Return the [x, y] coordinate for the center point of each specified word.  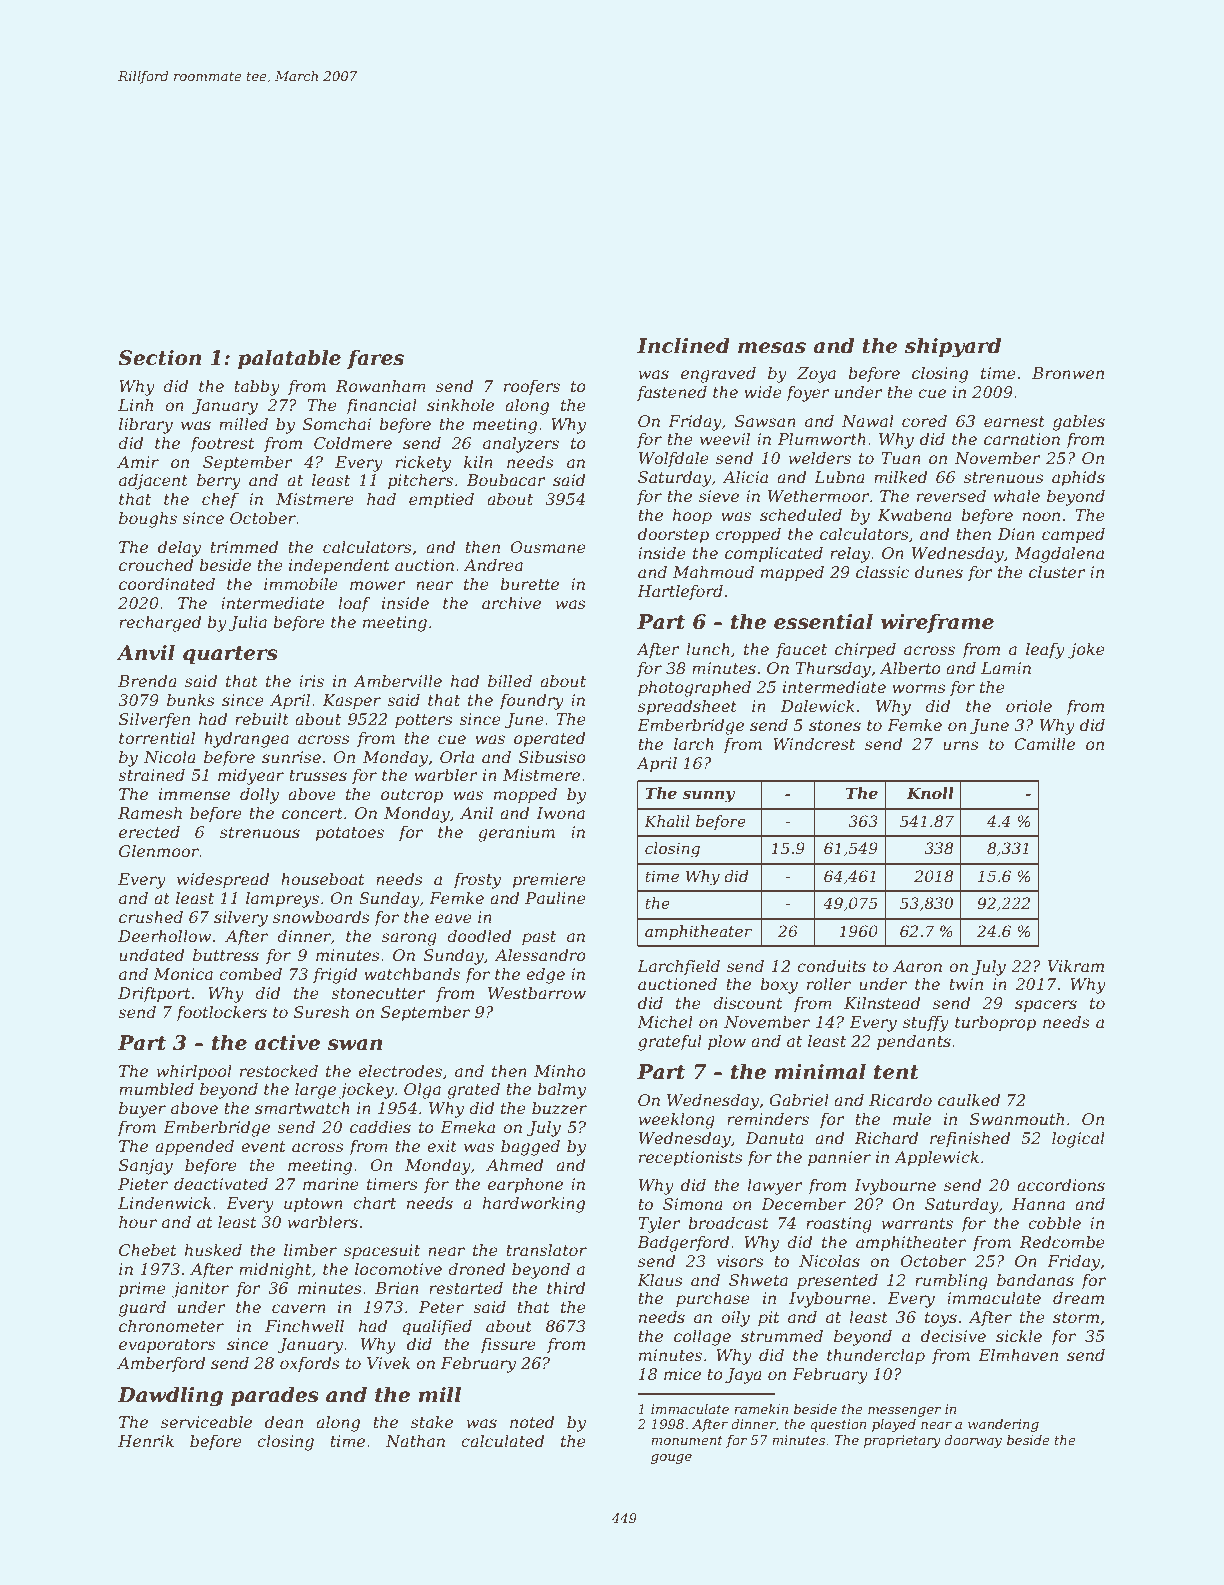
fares [375, 359]
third [566, 1288]
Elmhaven [1018, 1355]
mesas [772, 348]
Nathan [415, 1441]
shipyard [953, 348]
